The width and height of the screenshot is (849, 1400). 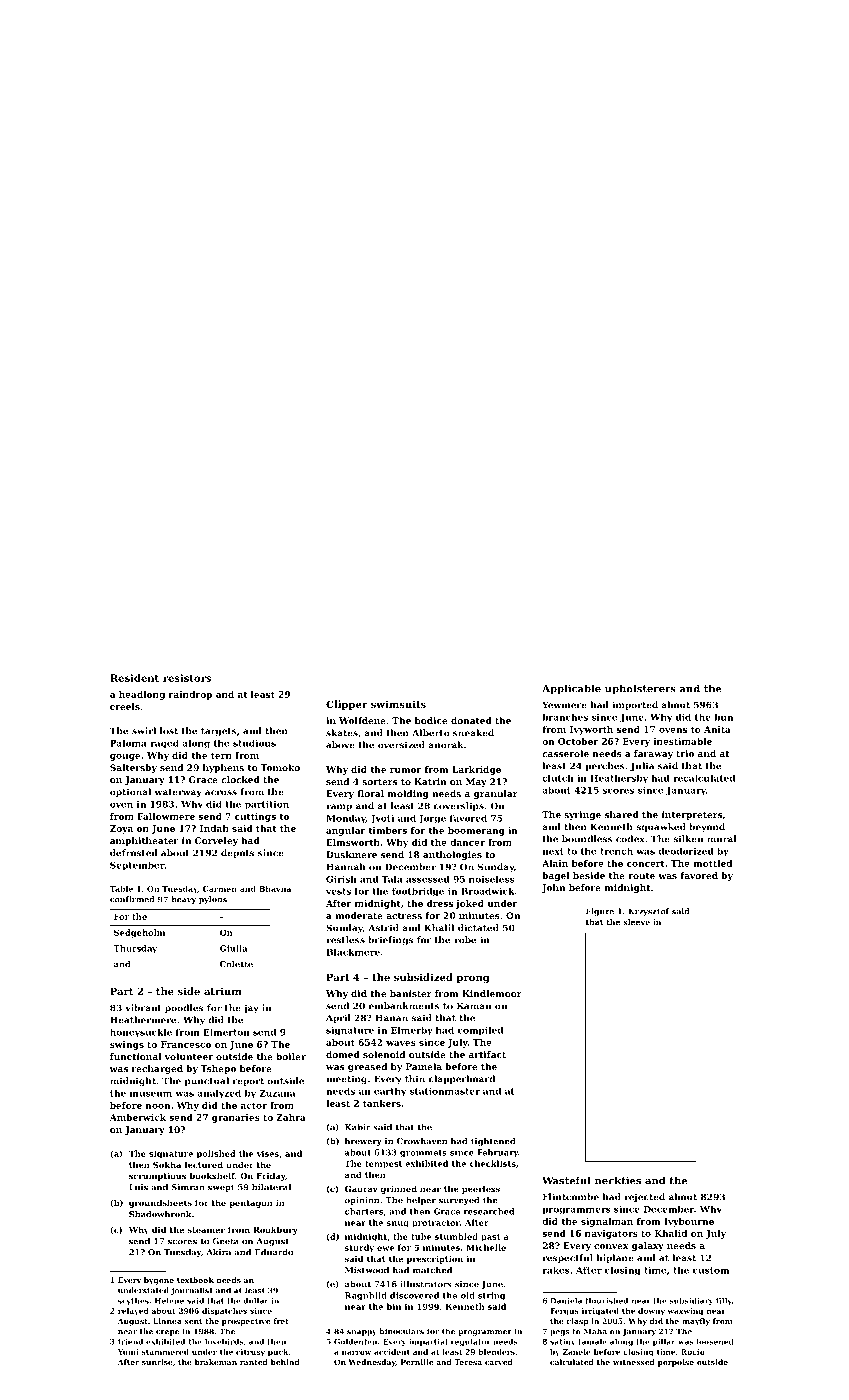 What do you see at coordinates (127, 1045) in the screenshot?
I see `swings` at bounding box center [127, 1045].
